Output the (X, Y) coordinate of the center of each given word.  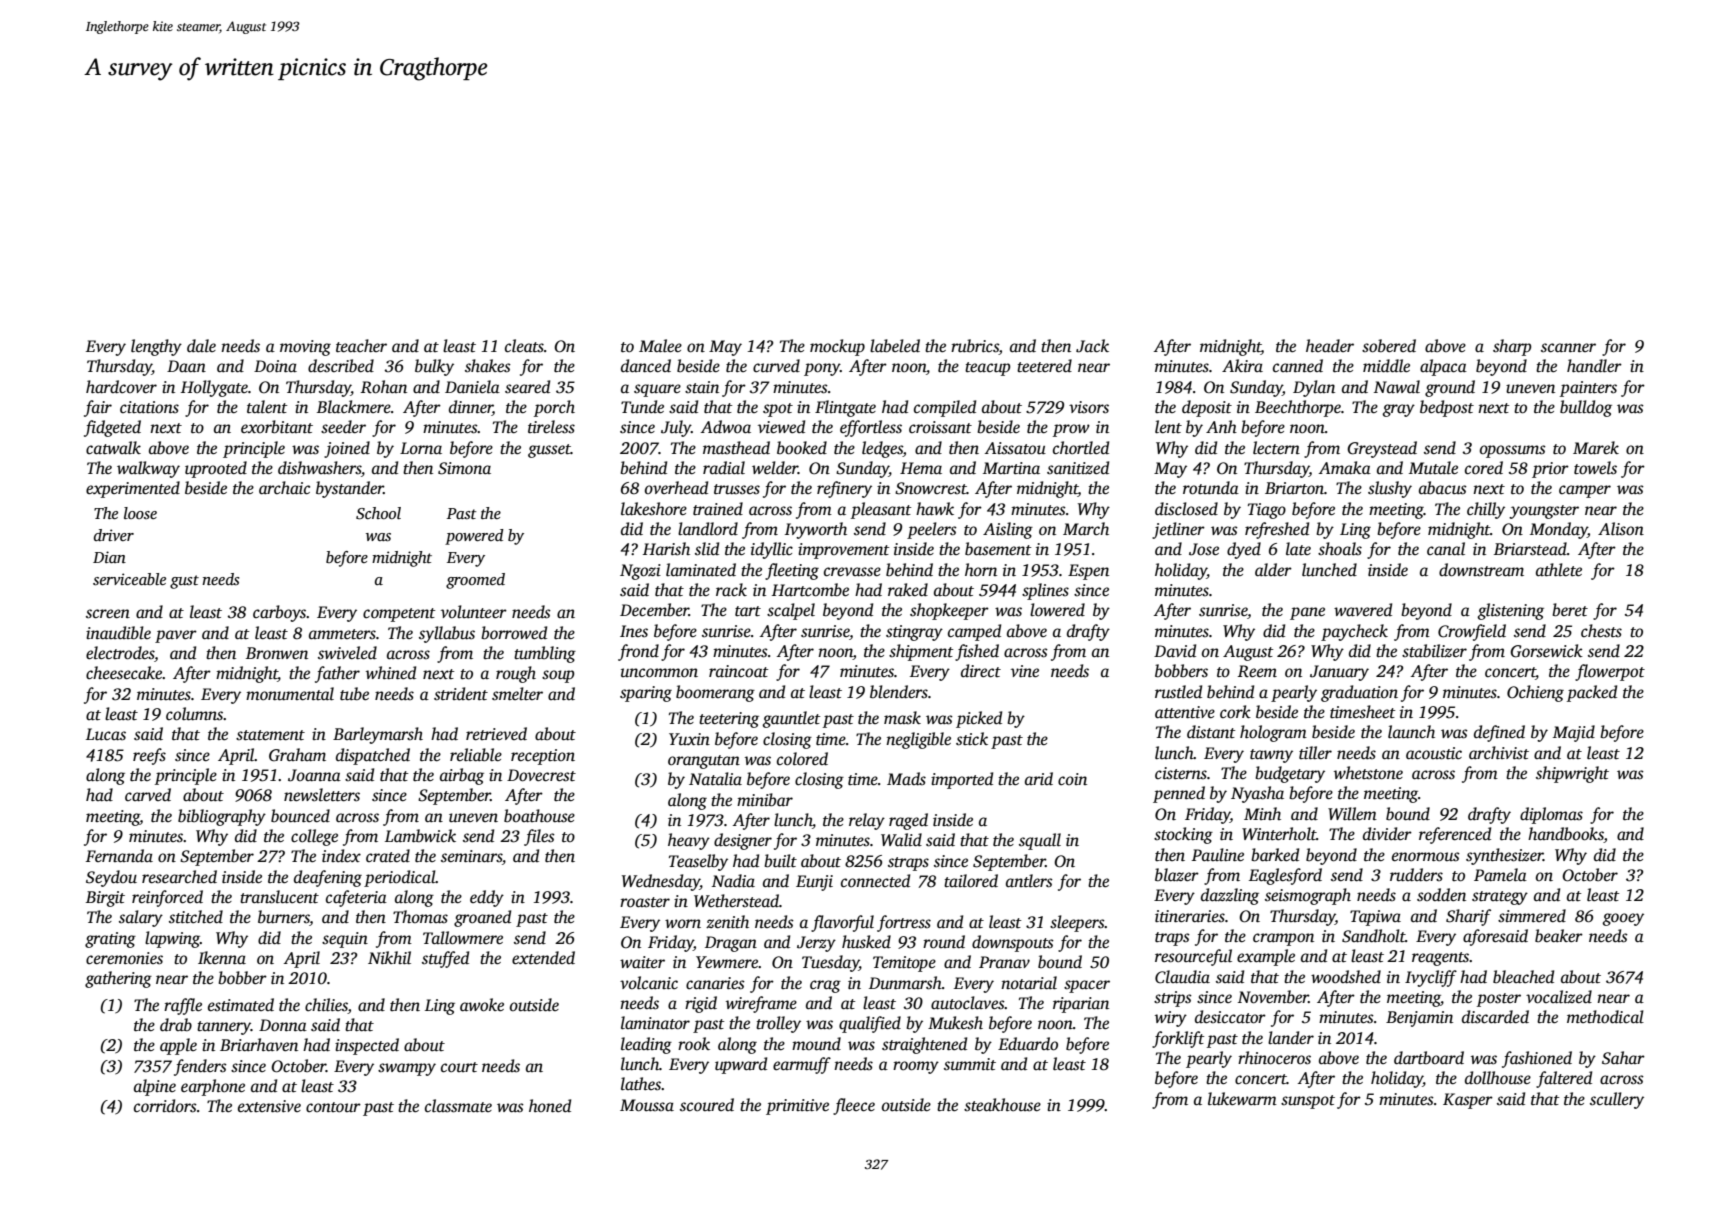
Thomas (420, 917)
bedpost (1447, 408)
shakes (488, 366)
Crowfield (1472, 632)
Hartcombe (810, 590)
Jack (1092, 346)
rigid (701, 1004)
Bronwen (277, 653)
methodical (1605, 1017)
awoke (482, 1005)
